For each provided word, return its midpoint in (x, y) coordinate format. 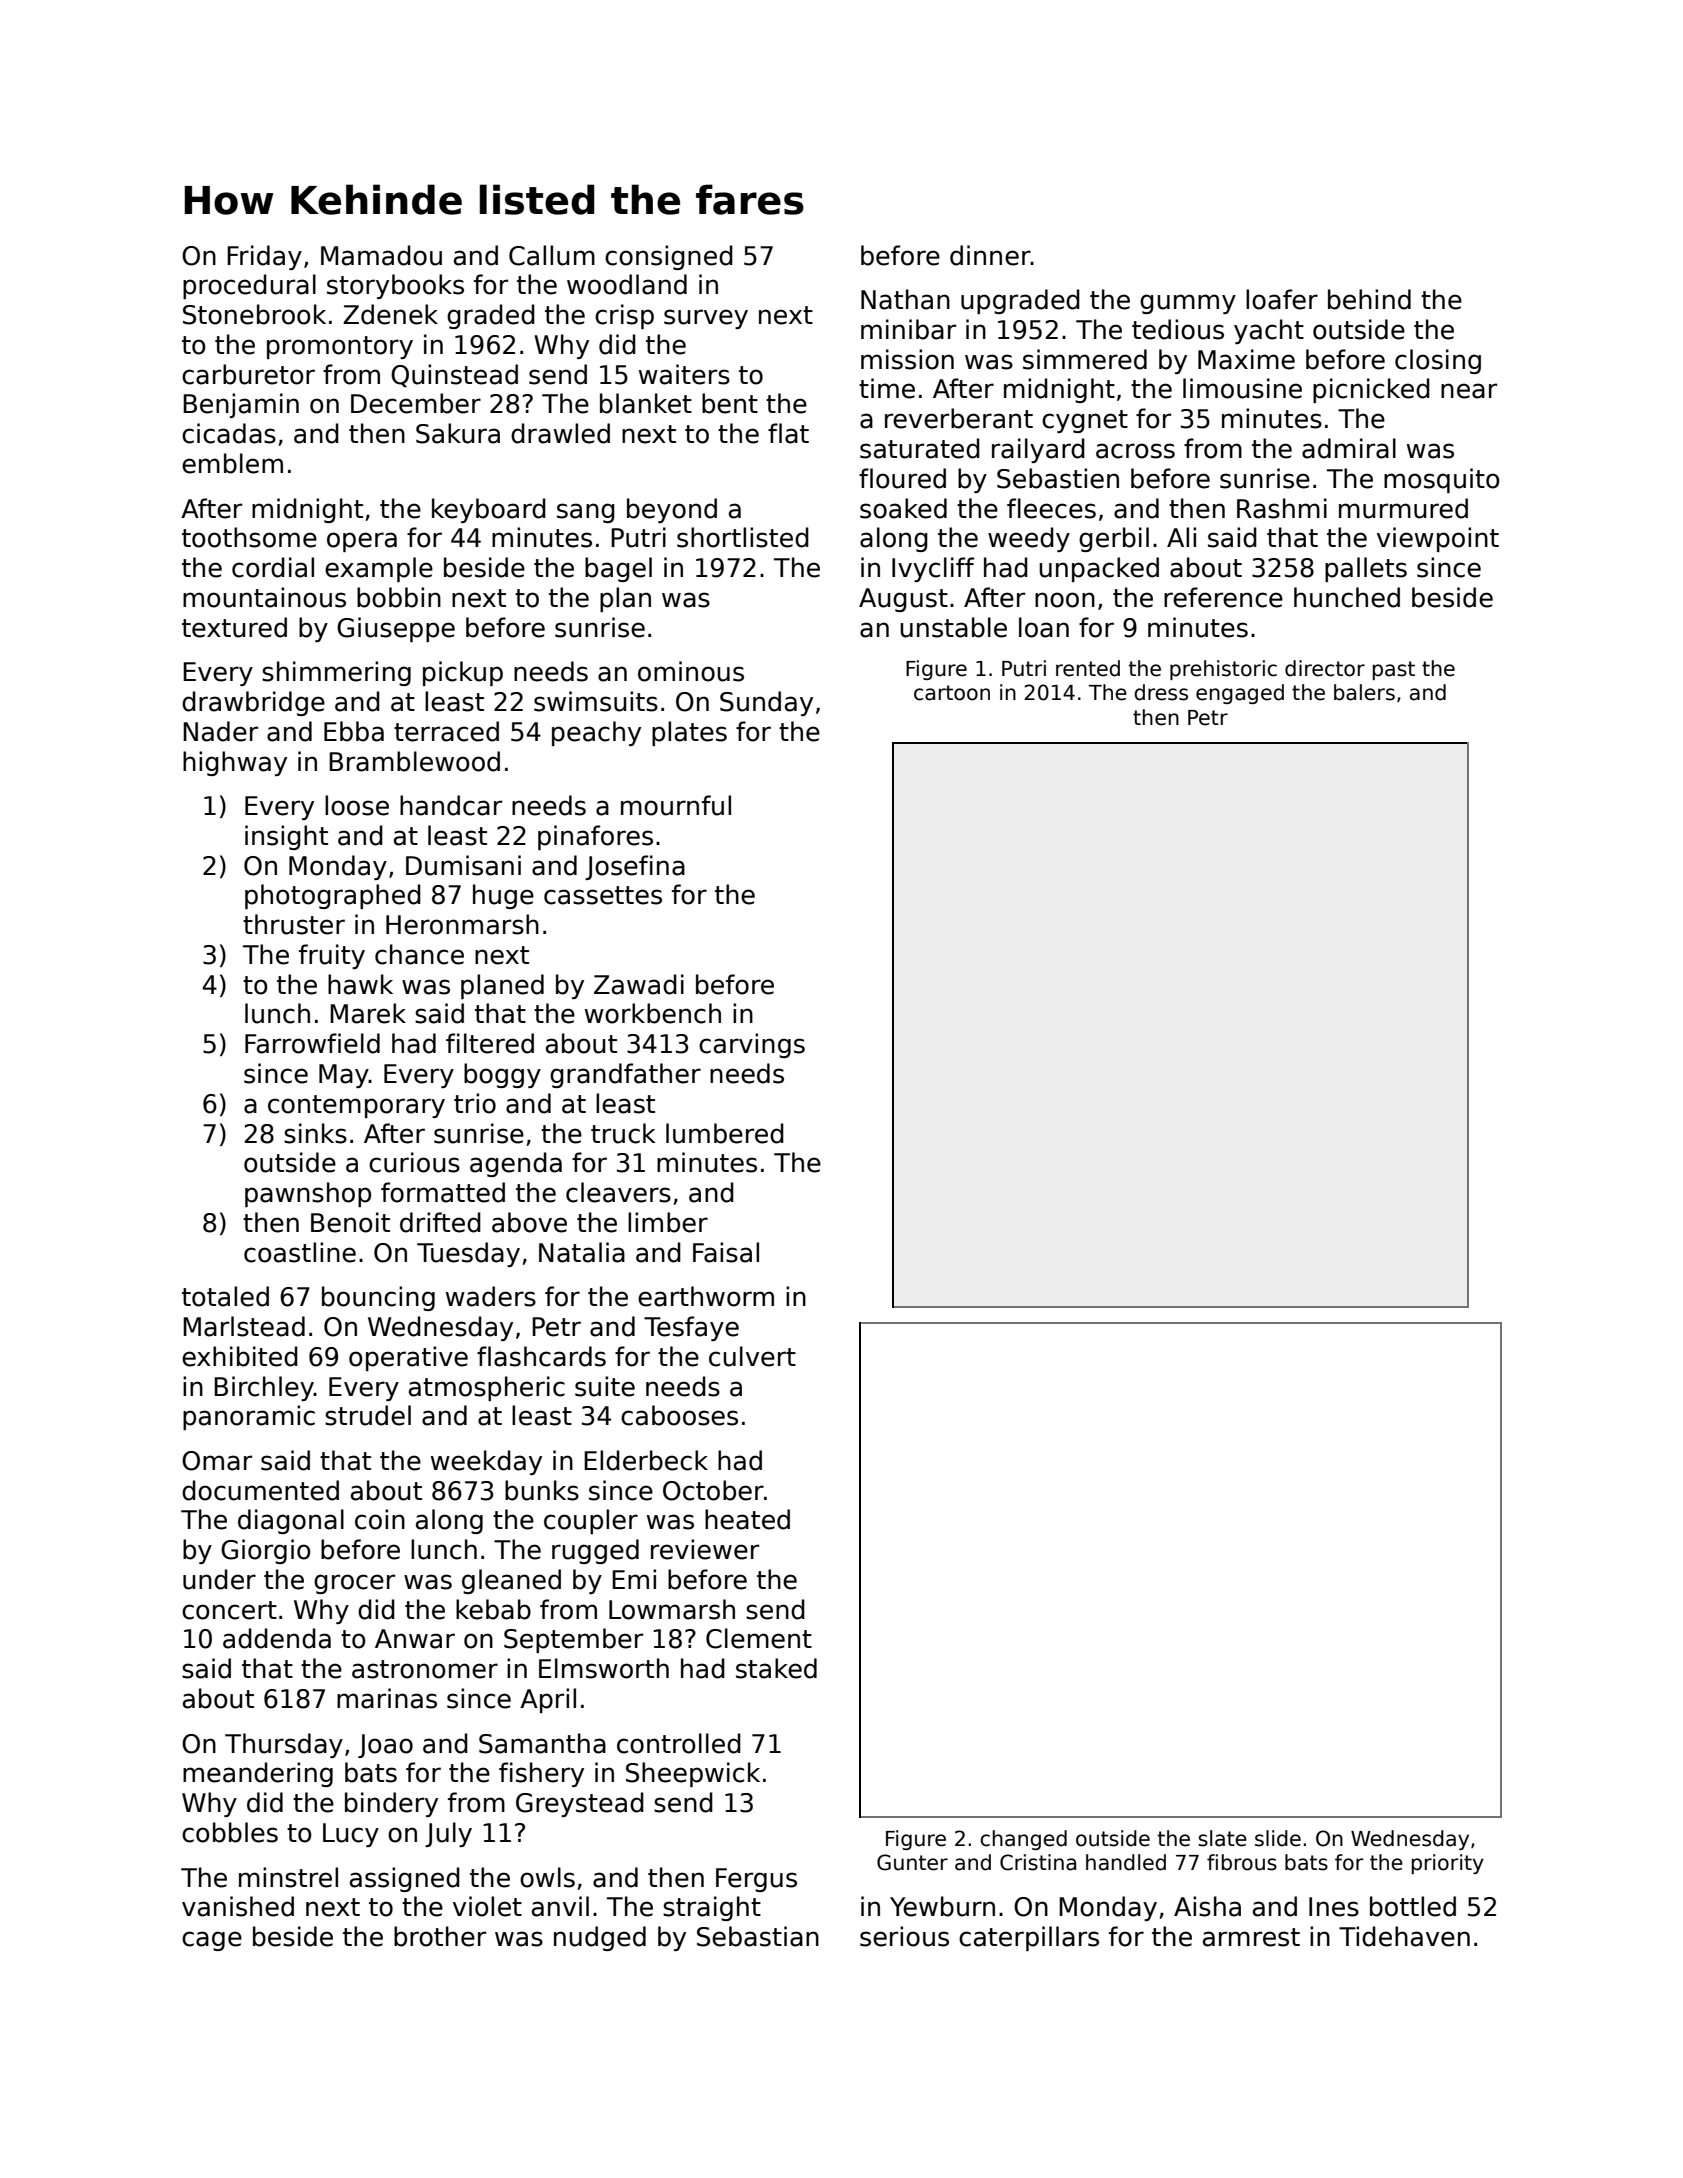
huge (503, 896)
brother (440, 1936)
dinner (990, 255)
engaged (1240, 694)
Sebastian (758, 1936)
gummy (1188, 304)
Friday (264, 257)
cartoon (952, 693)
